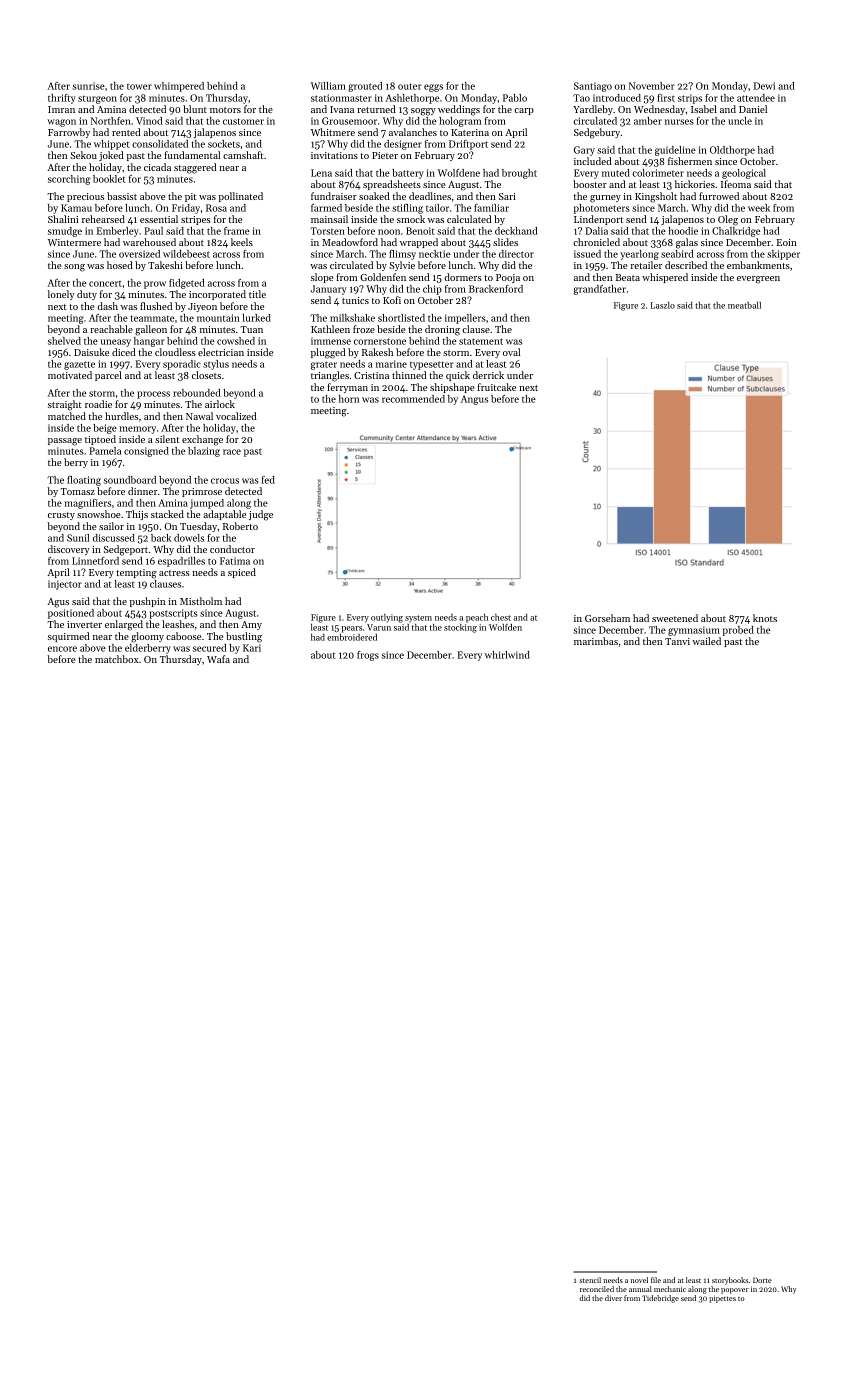 The width and height of the screenshot is (849, 1400). Describe the element at coordinates (209, 648) in the screenshot. I see `secured` at that location.
